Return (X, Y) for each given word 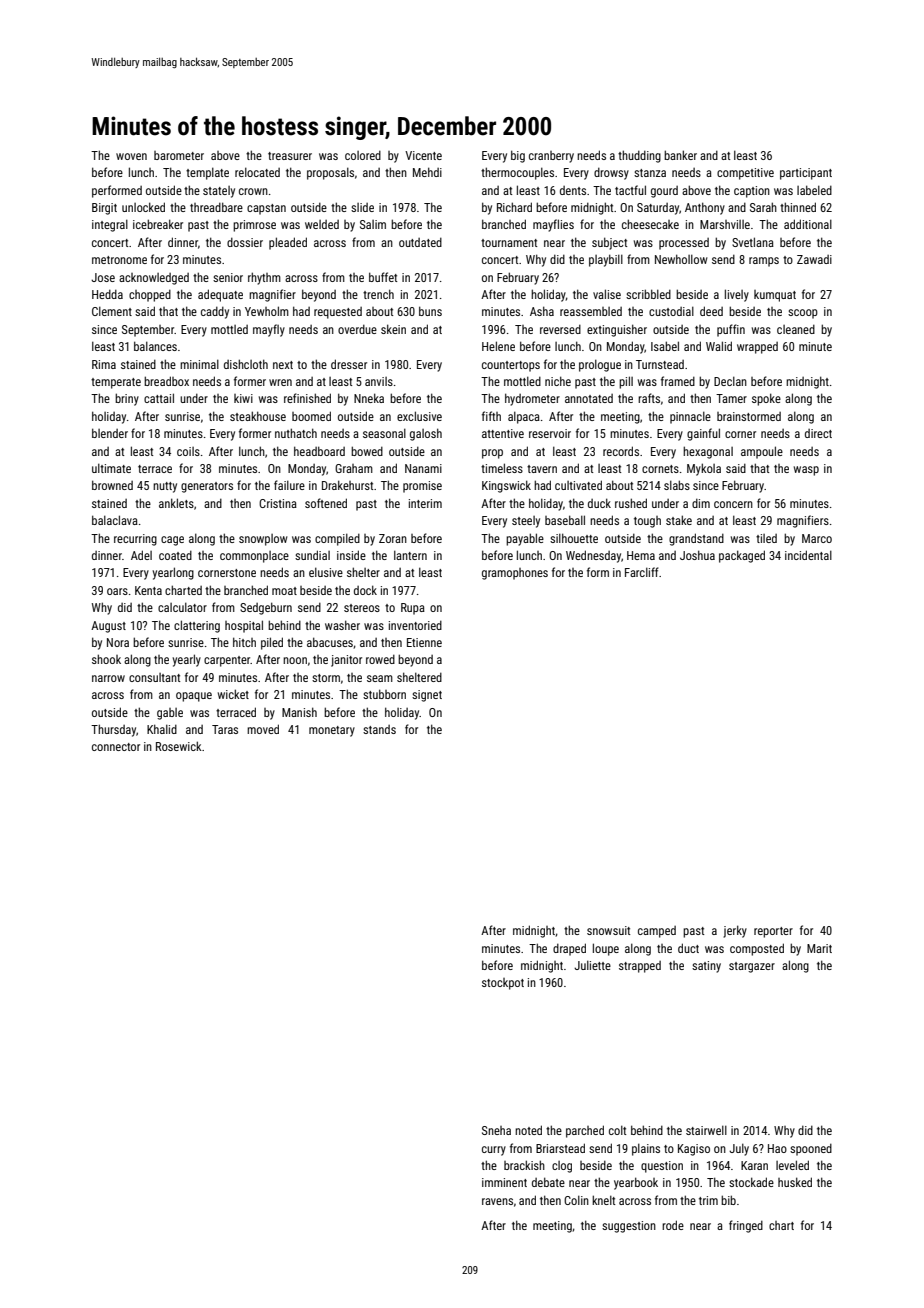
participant (806, 174)
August (108, 627)
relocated (257, 172)
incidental (808, 555)
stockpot (503, 984)
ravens (497, 1201)
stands (379, 729)
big (518, 156)
